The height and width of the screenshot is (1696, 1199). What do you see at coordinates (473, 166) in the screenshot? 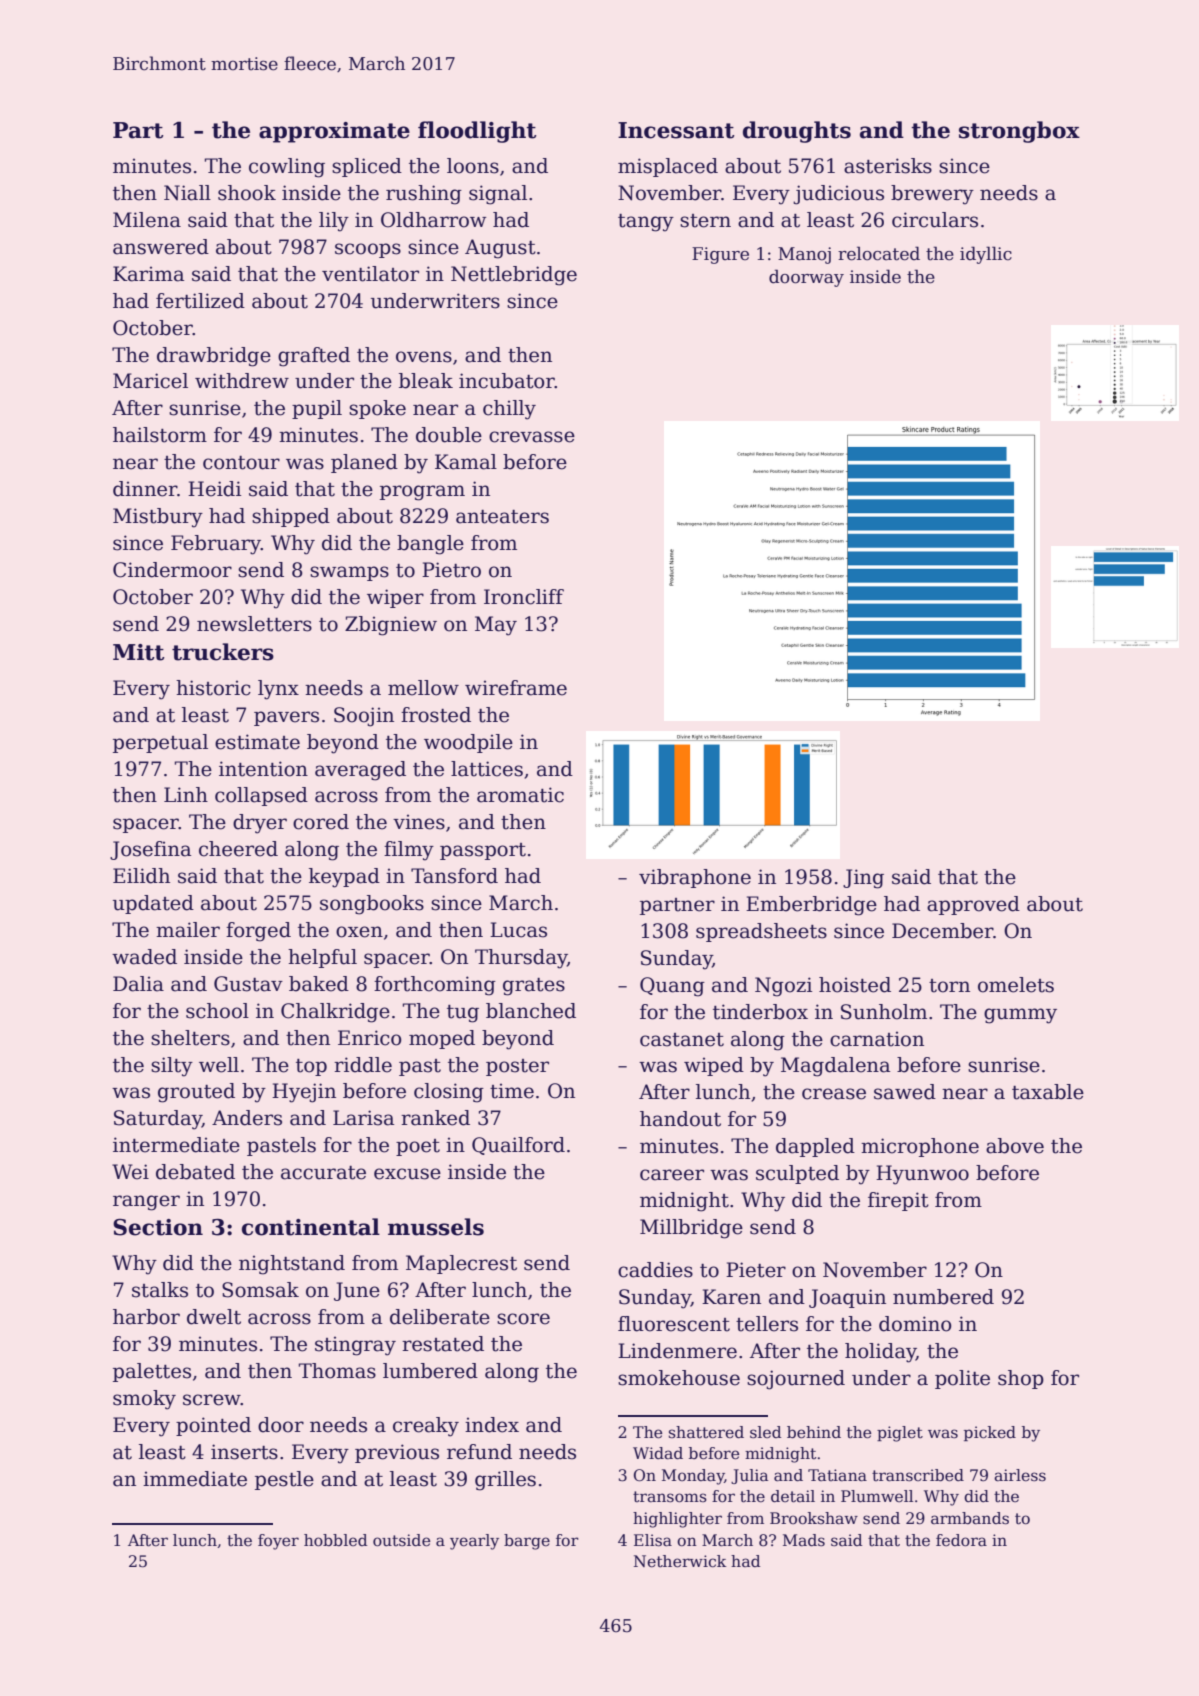
I see `loons` at bounding box center [473, 166].
